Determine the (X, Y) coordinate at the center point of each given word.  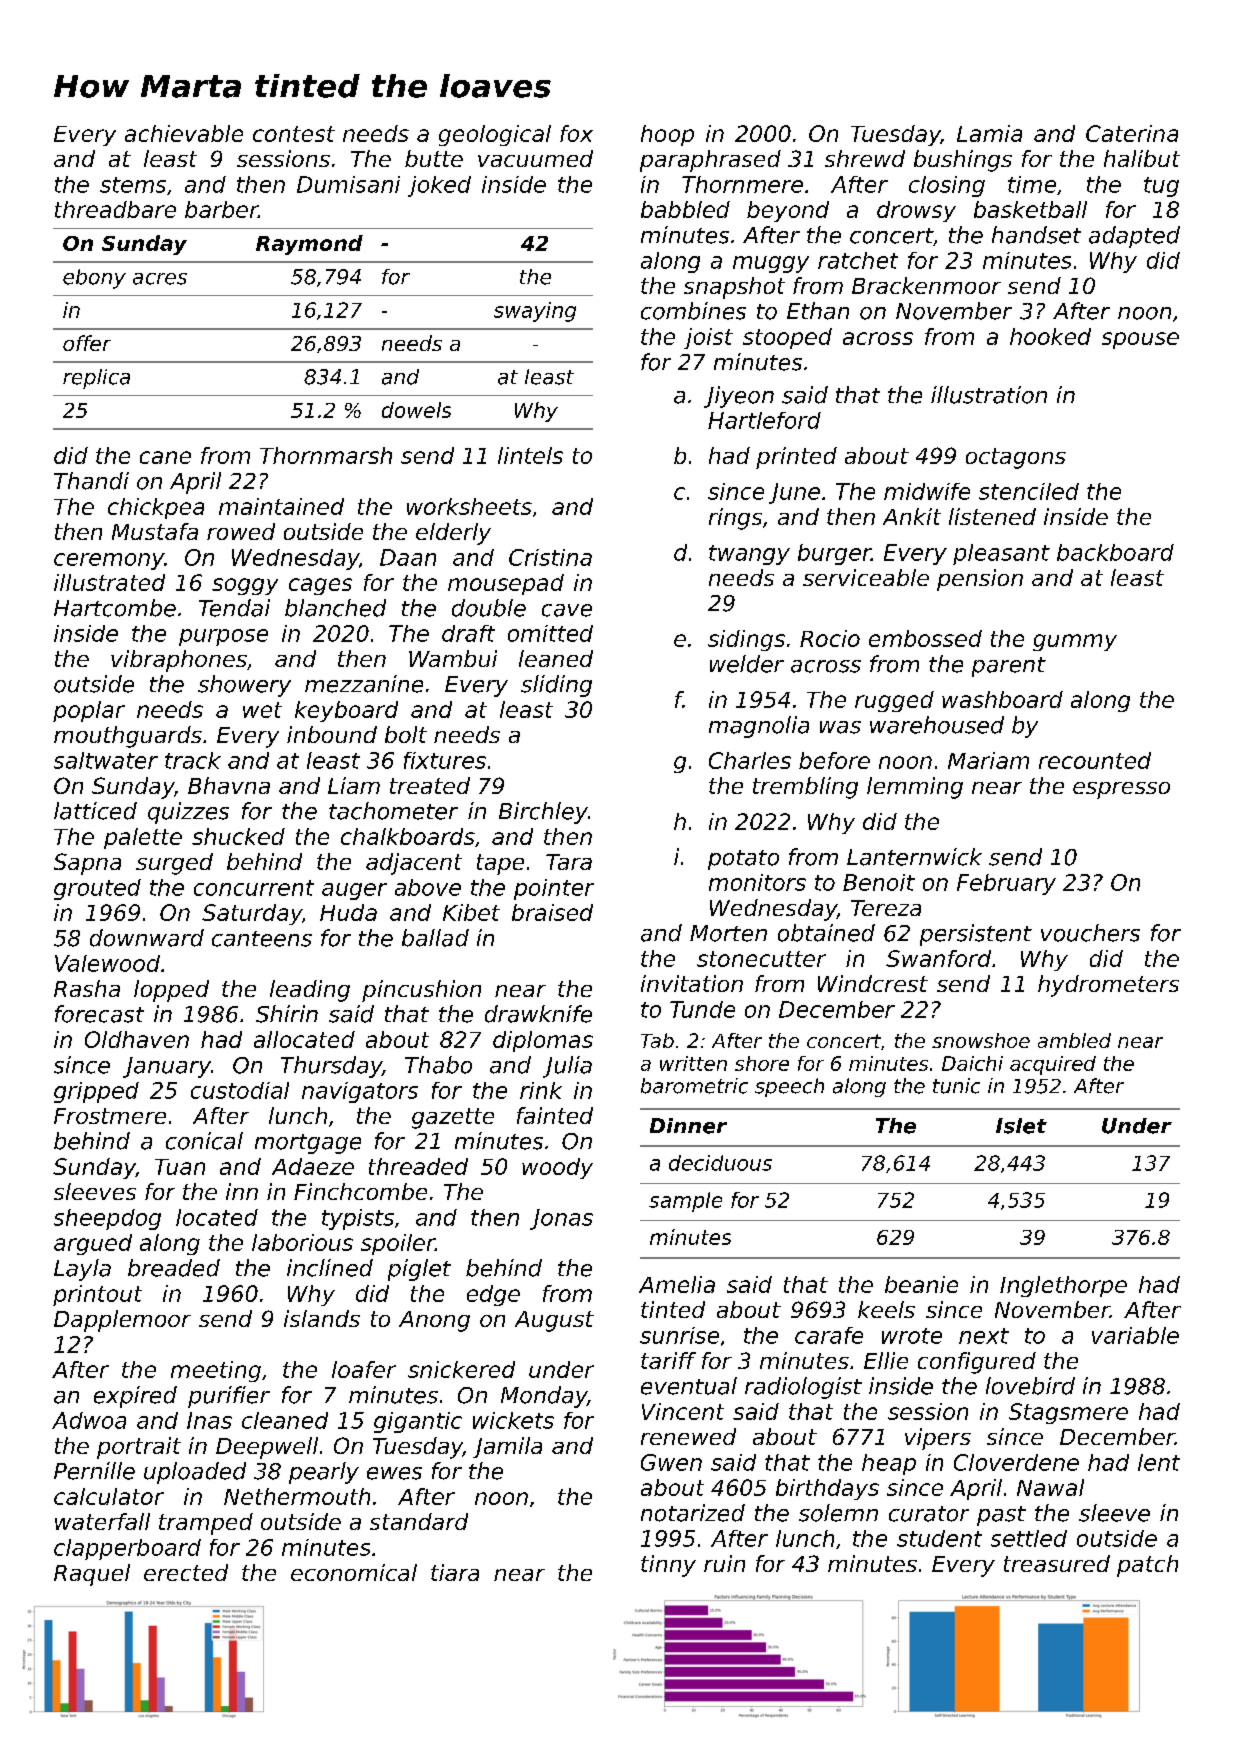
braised (552, 912)
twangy (749, 555)
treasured (1057, 1563)
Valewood (107, 963)
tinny (668, 1566)
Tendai (234, 608)
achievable (184, 133)
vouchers (1090, 933)
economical (354, 1572)
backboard (1115, 552)
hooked (1050, 336)
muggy (771, 264)
